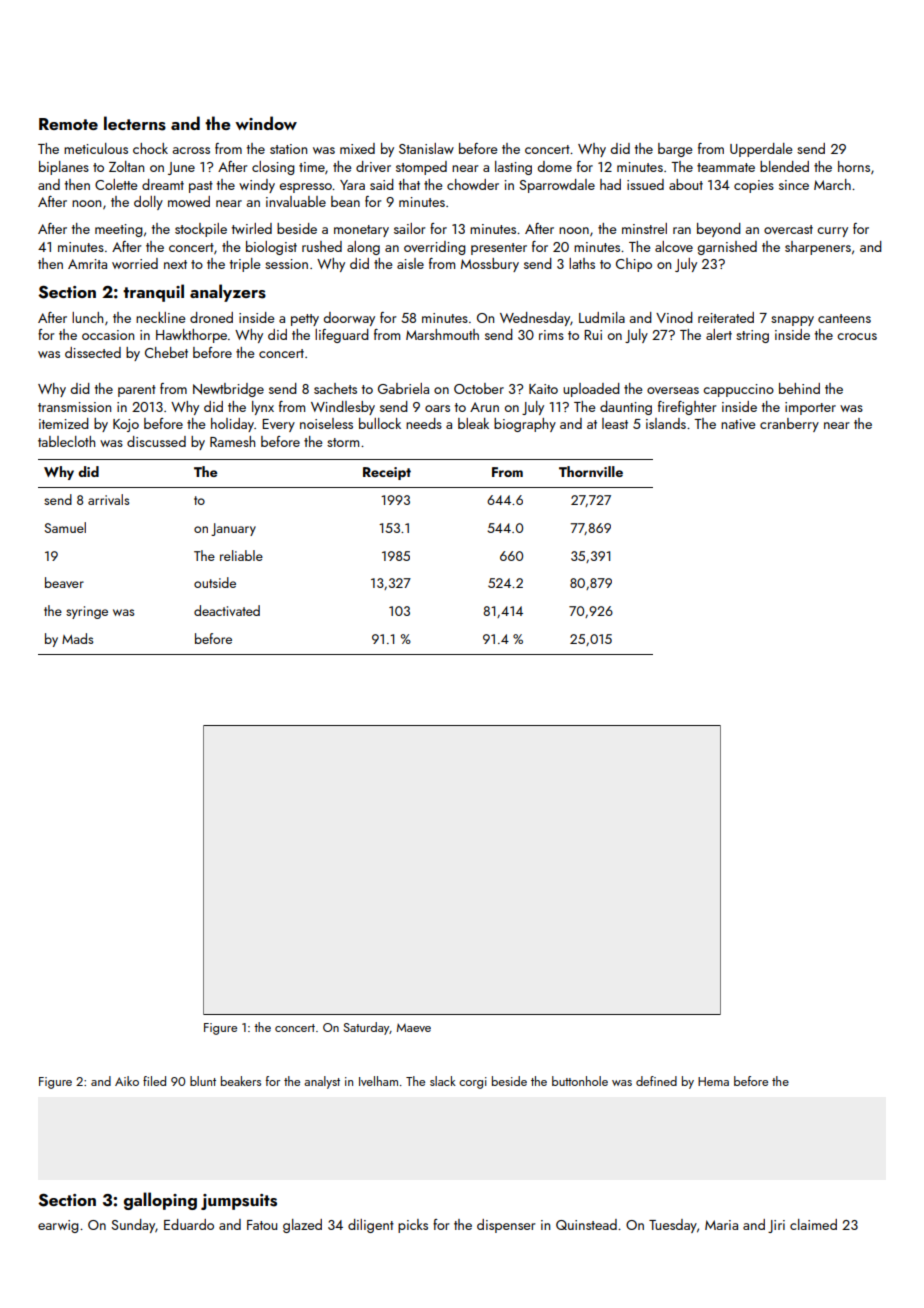 This image has height=1308, width=924. What do you see at coordinates (586, 1224) in the image?
I see `Quinstead` at bounding box center [586, 1224].
